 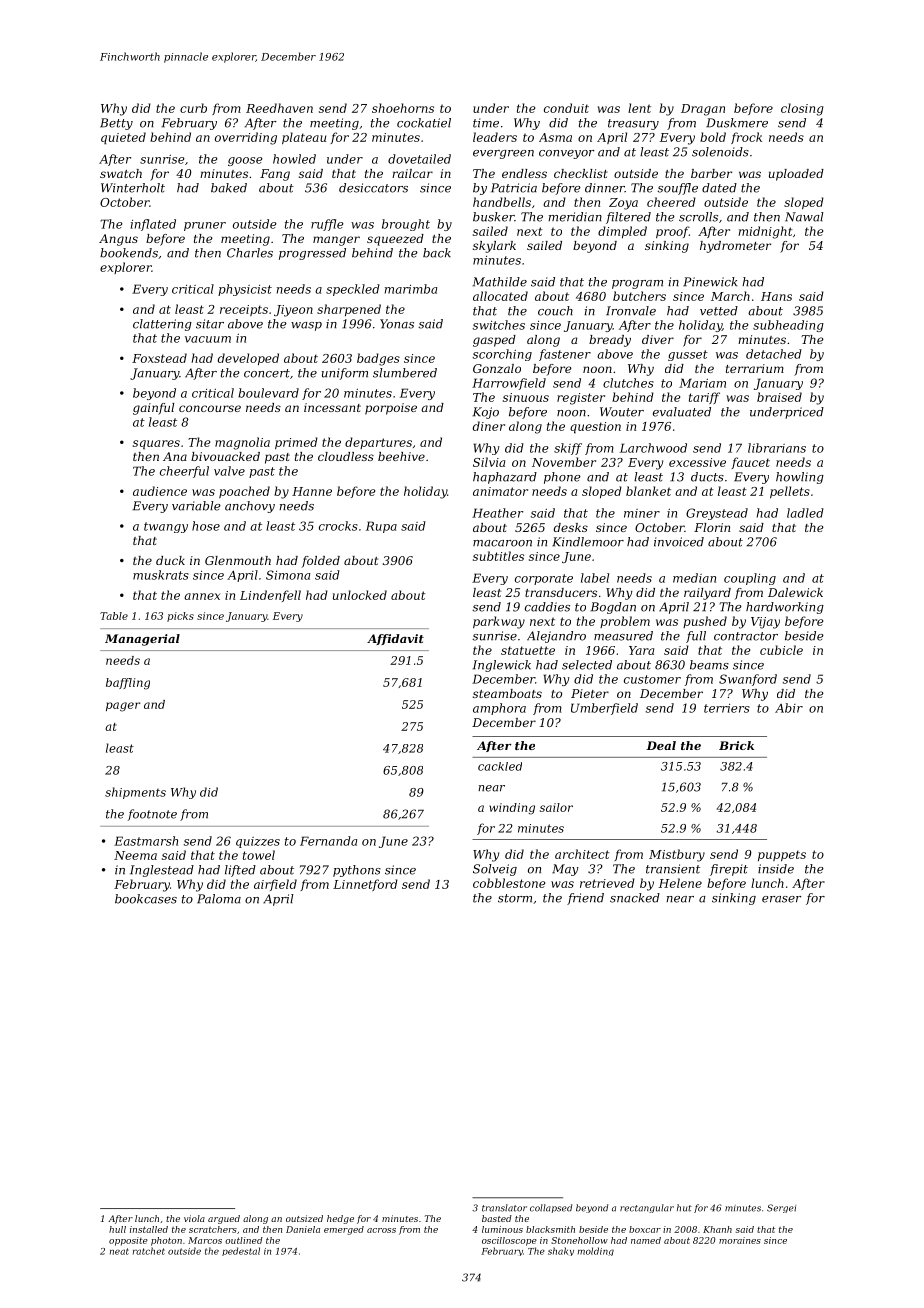 What do you see at coordinates (419, 159) in the screenshot?
I see `dovetailed` at bounding box center [419, 159].
